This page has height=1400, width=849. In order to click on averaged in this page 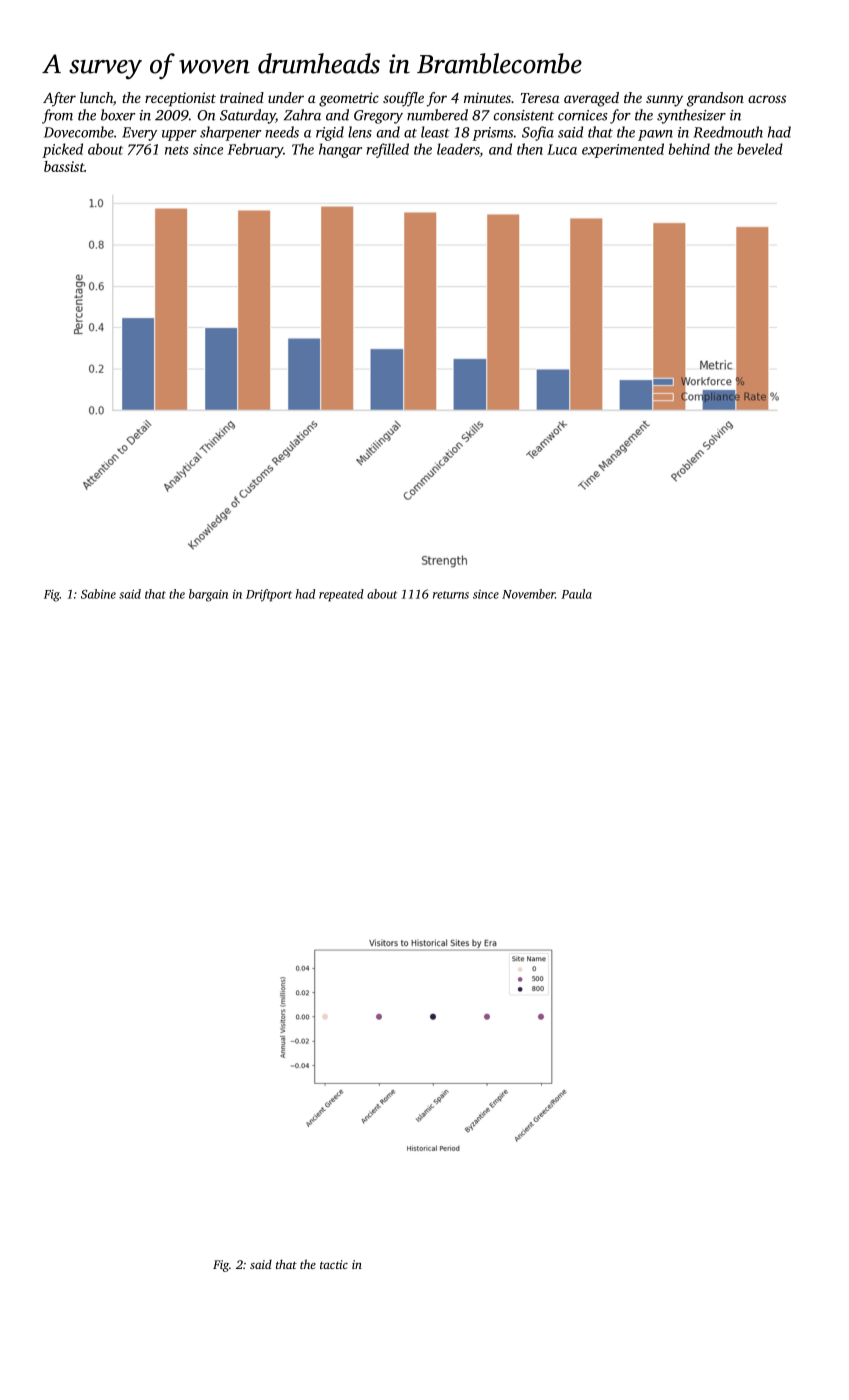, I will do `click(591, 99)`.
